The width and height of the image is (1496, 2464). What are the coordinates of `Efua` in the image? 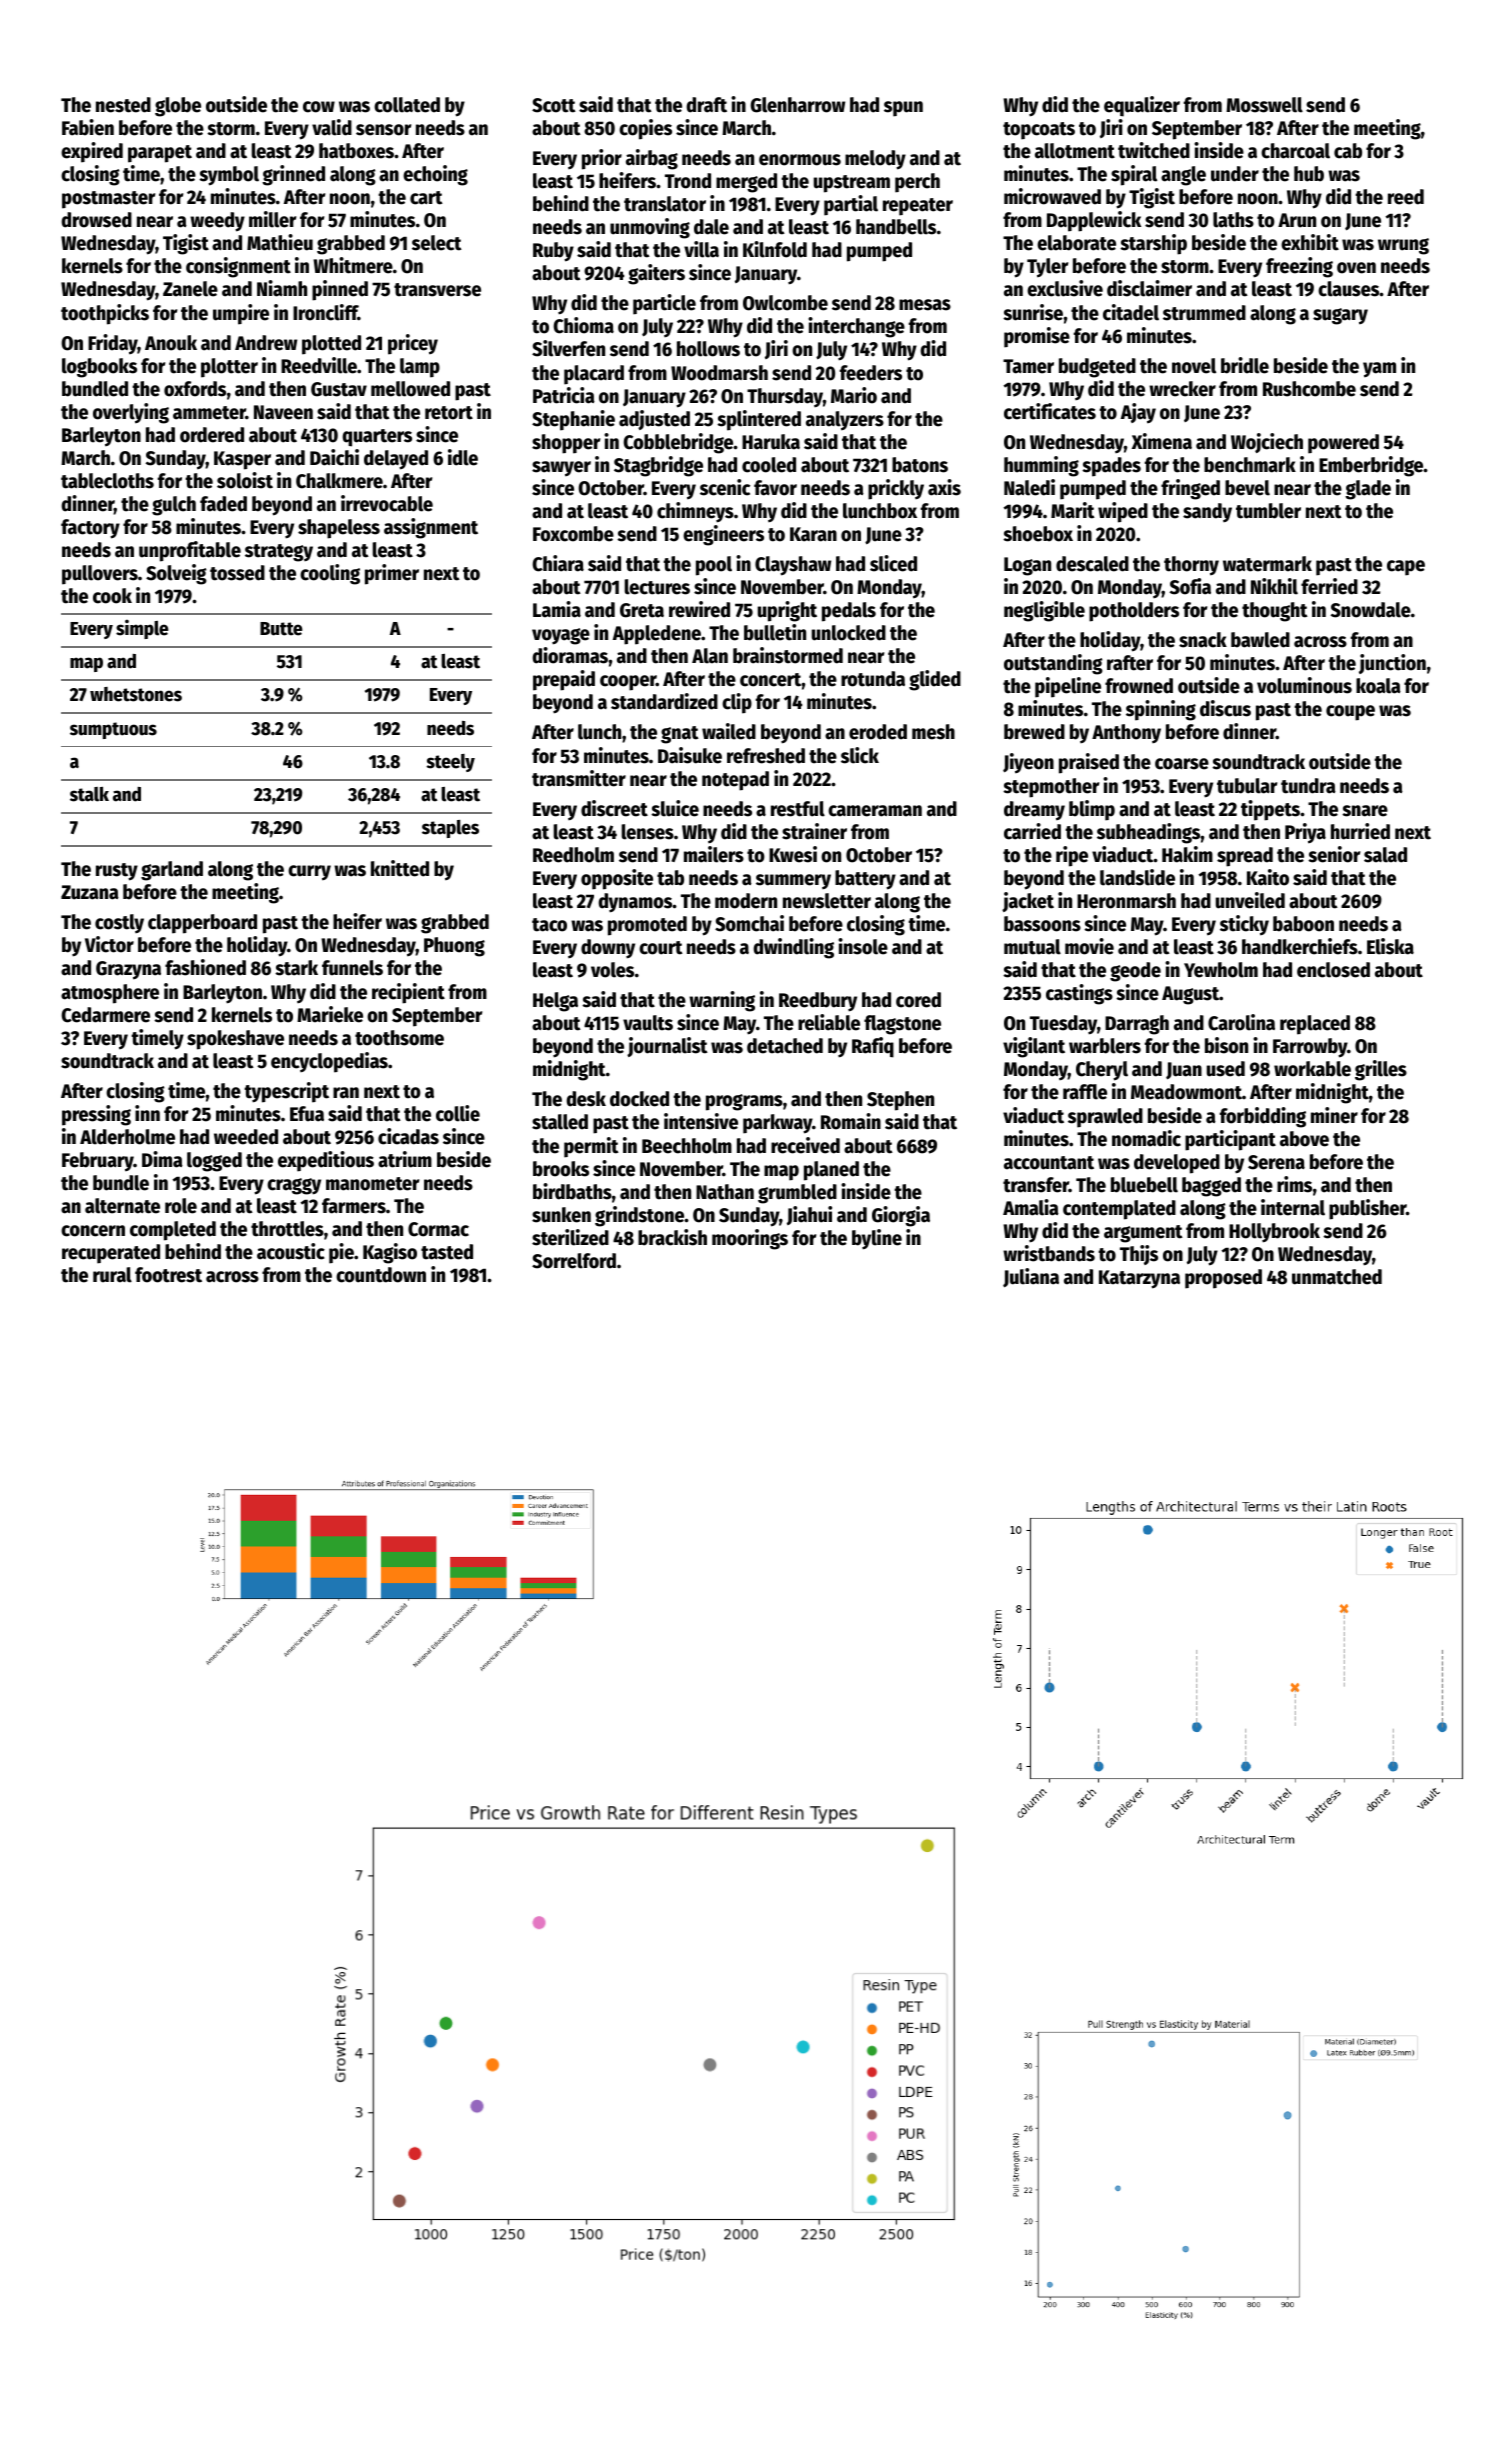 It's located at (307, 1114).
